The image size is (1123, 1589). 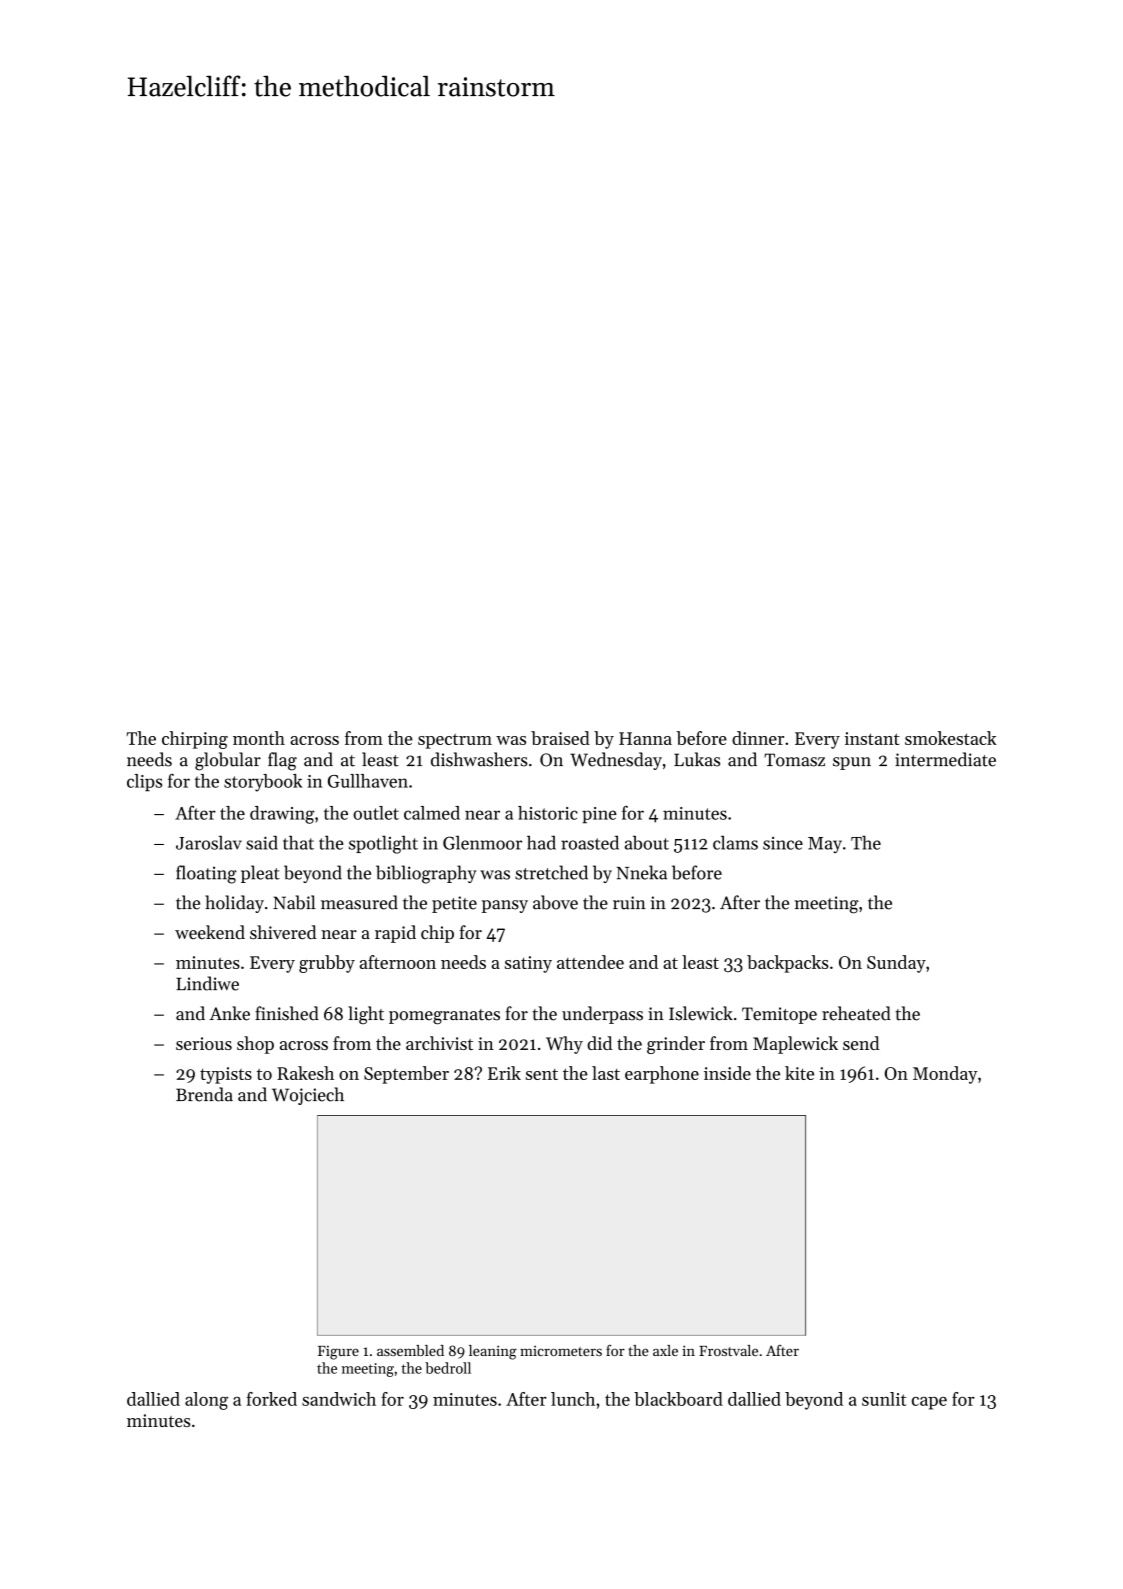 I want to click on pansy, so click(x=505, y=906).
